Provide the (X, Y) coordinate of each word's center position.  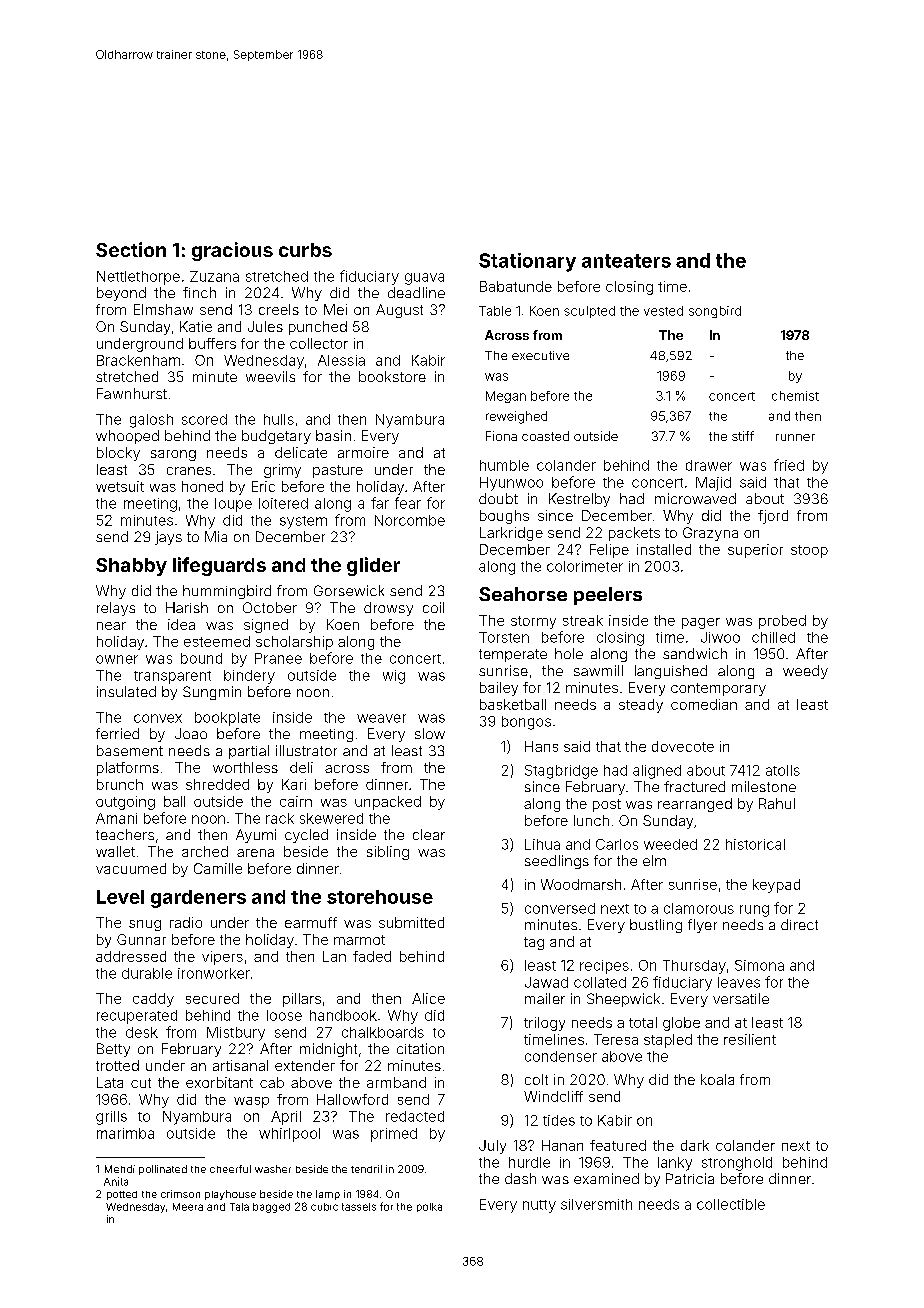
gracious (232, 251)
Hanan (562, 1145)
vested (663, 311)
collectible (731, 1204)
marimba (125, 1133)
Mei (335, 309)
